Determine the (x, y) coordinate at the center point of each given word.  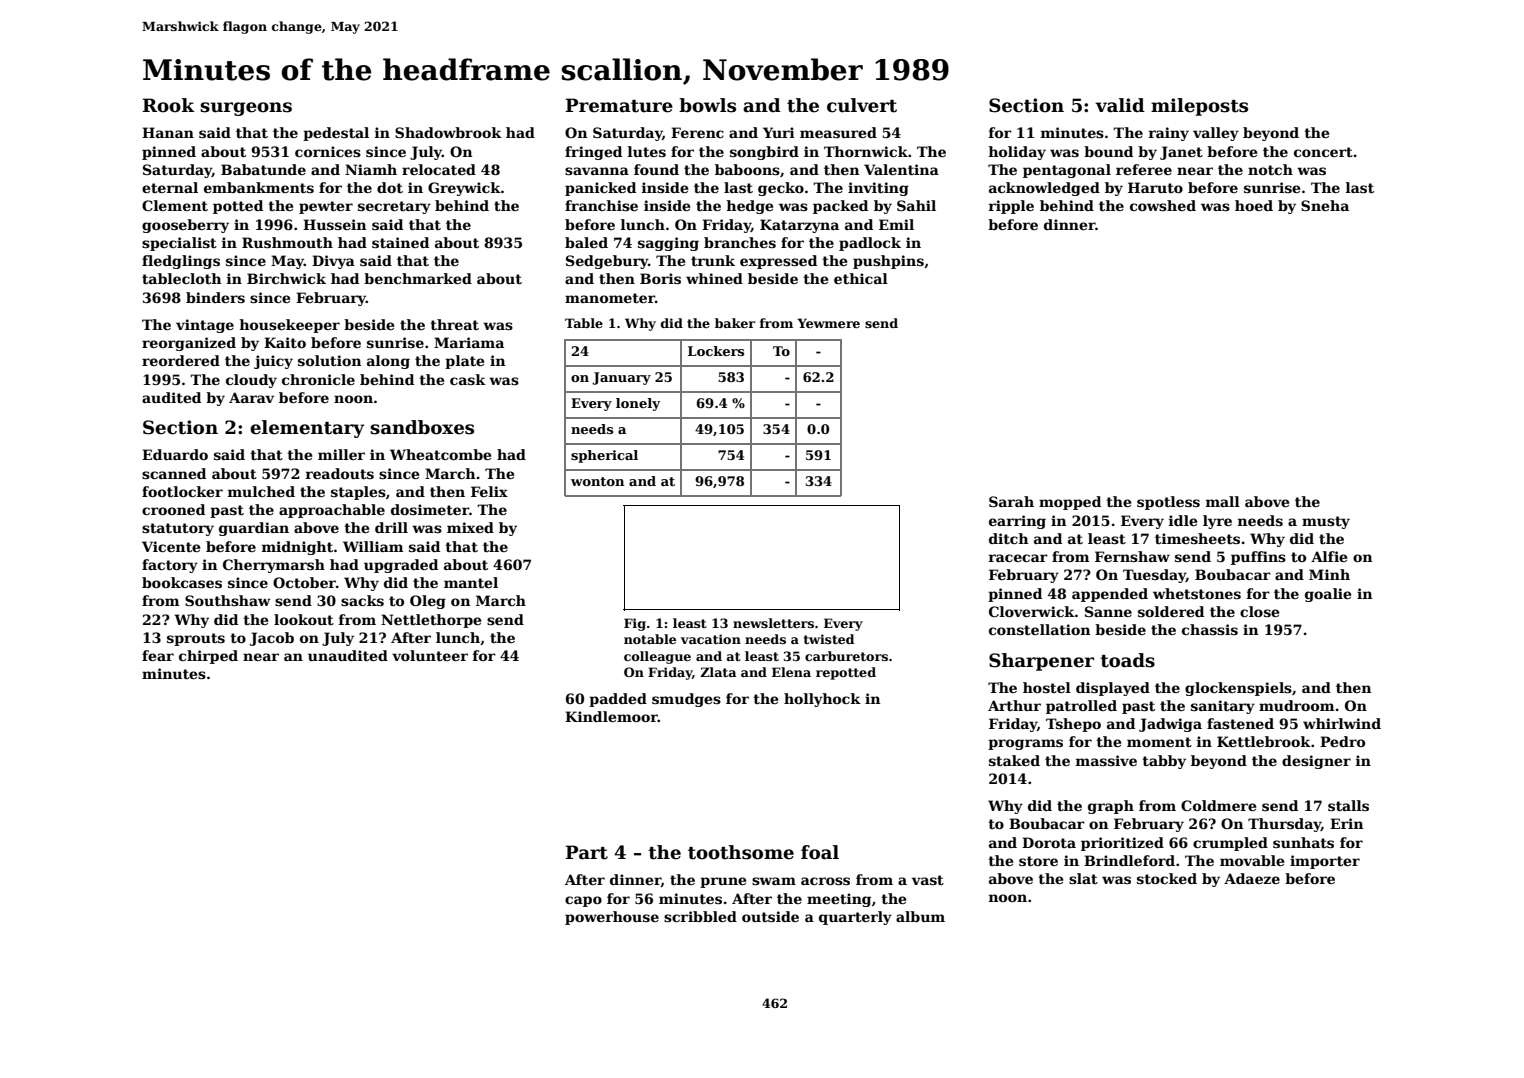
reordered (181, 360)
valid (1120, 105)
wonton (597, 481)
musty (1326, 522)
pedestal (336, 134)
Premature (619, 105)
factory (170, 566)
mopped (1070, 503)
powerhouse (612, 918)
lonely (638, 404)
